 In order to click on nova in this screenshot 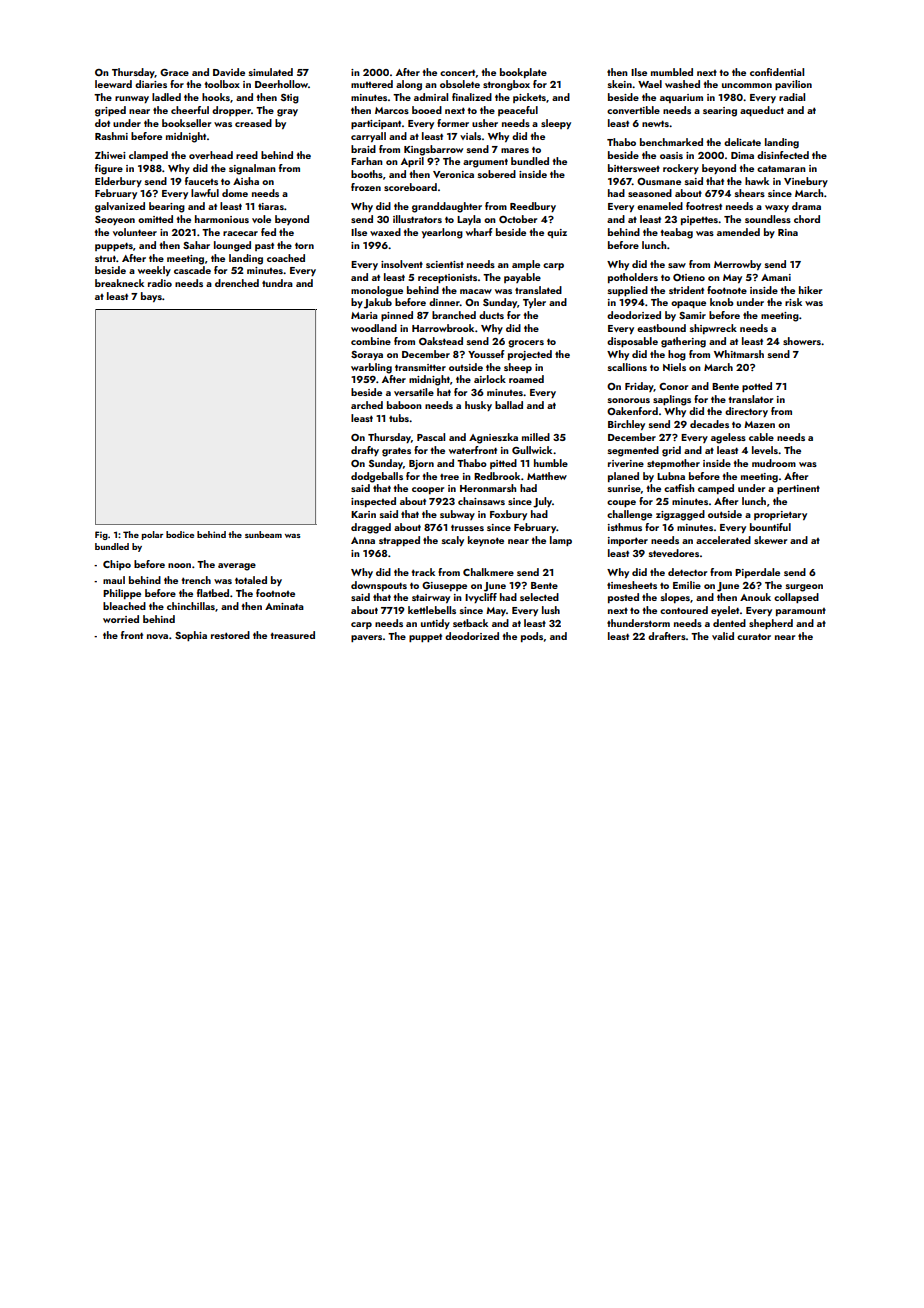, I will do `click(157, 636)`.
